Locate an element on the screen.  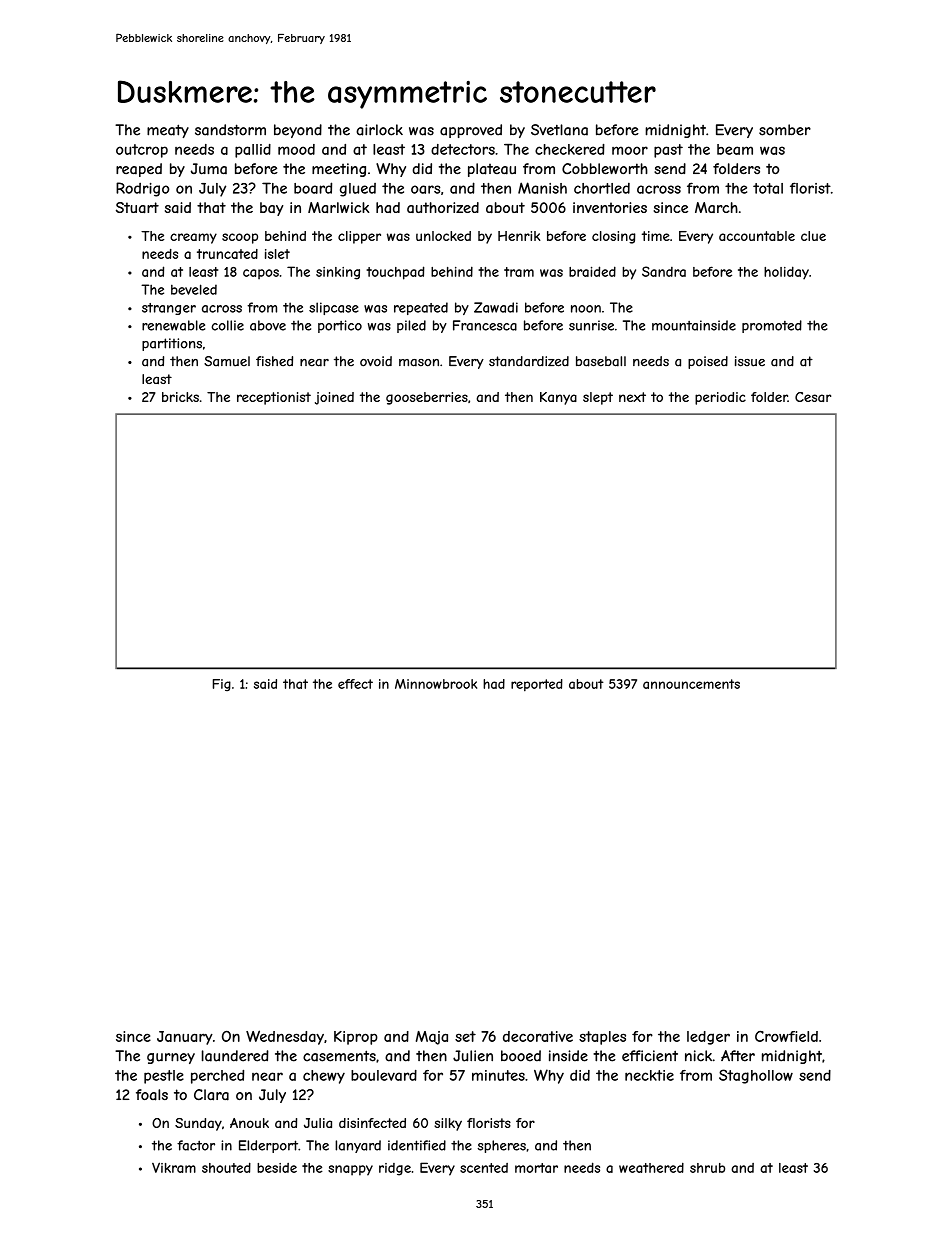
Vikram is located at coordinates (174, 1167).
